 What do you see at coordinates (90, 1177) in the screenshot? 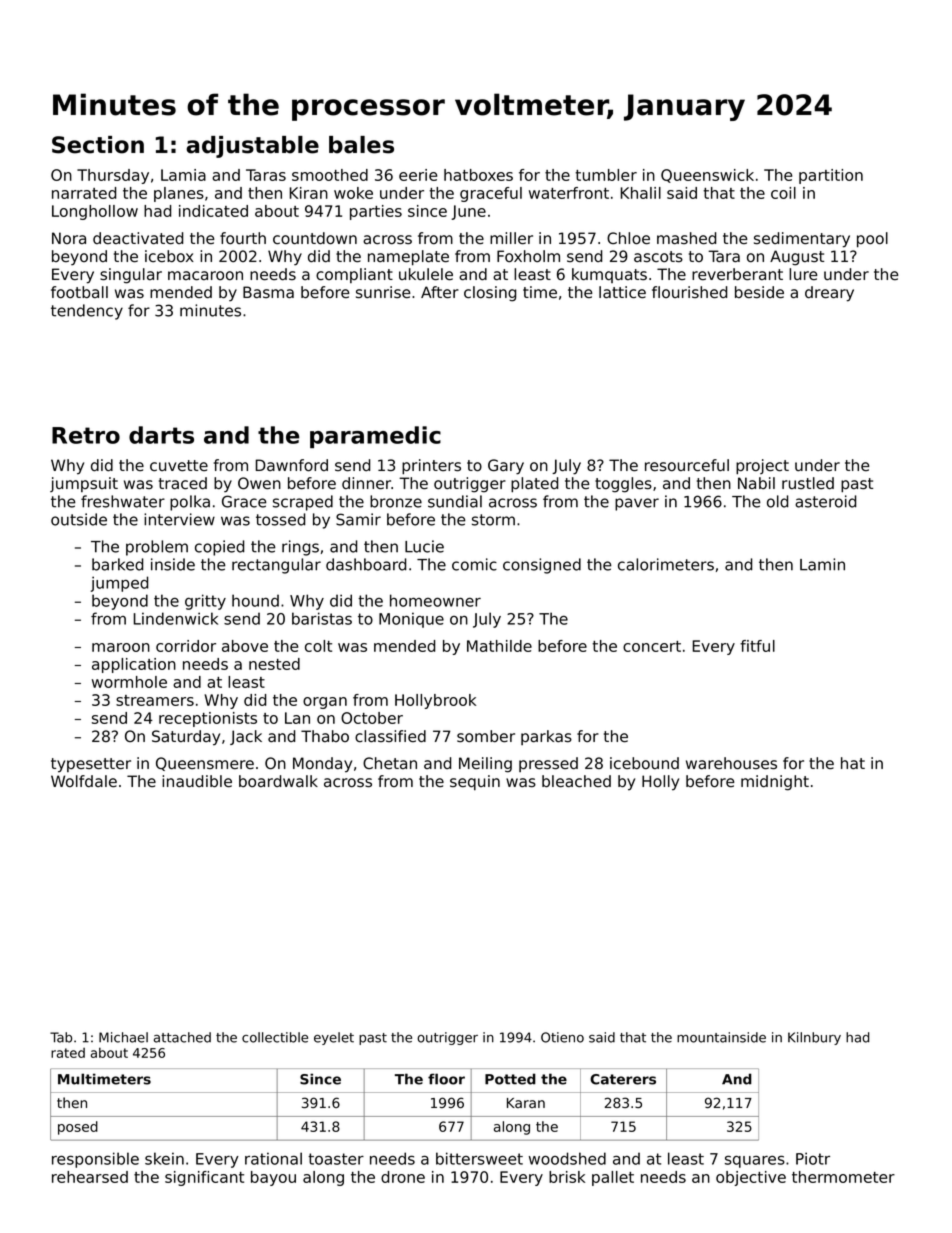
I see `rehearsed` at bounding box center [90, 1177].
